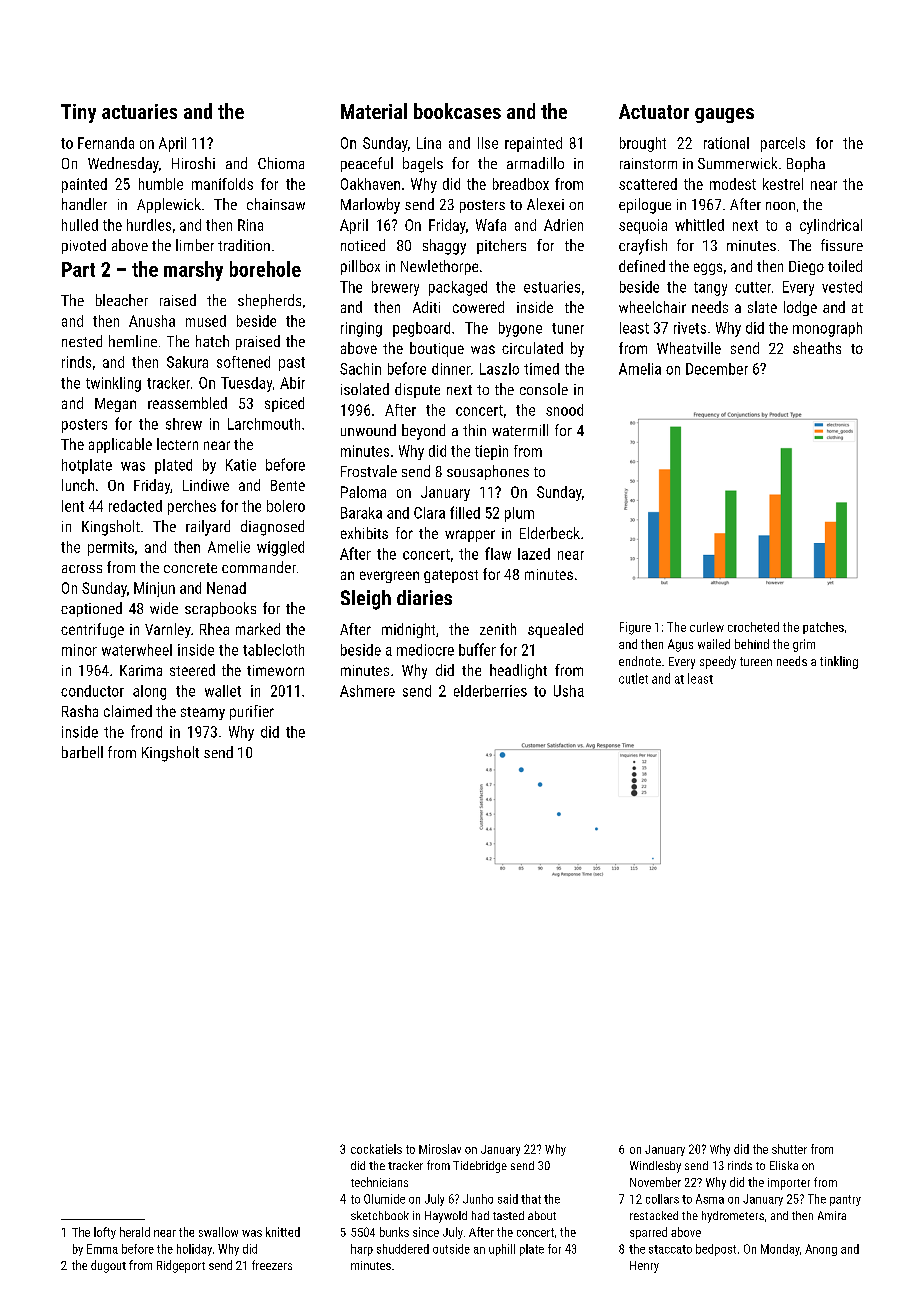 This screenshot has height=1308, width=924. Describe the element at coordinates (640, 369) in the screenshot. I see `Amelia` at that location.
